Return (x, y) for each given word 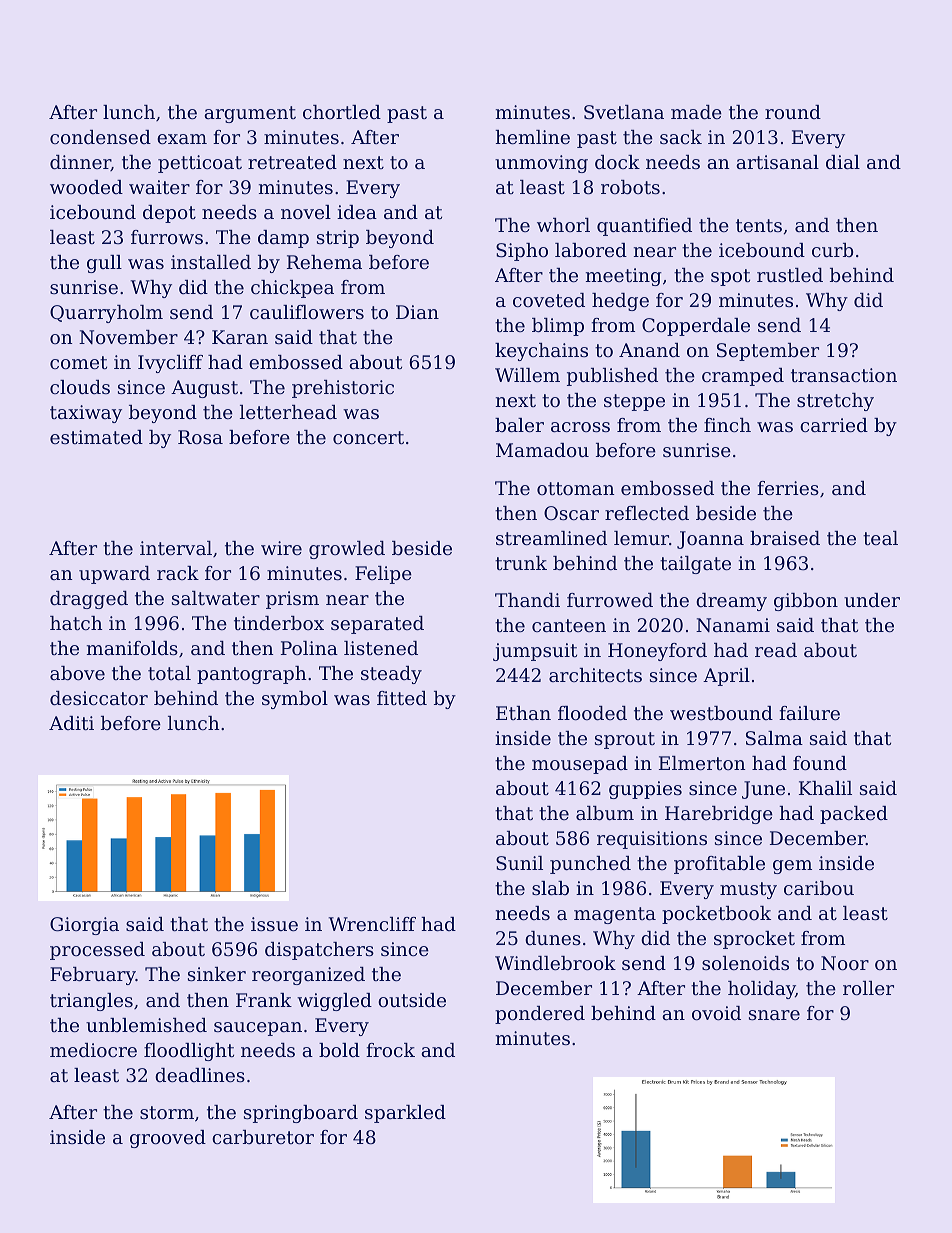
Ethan (523, 713)
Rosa (200, 437)
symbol (295, 700)
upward (114, 575)
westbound (721, 713)
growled (347, 550)
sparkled (405, 1114)
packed (854, 815)
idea (357, 212)
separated (377, 625)
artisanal (778, 162)
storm (167, 1112)
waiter (159, 187)
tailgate (695, 565)
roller (868, 988)
